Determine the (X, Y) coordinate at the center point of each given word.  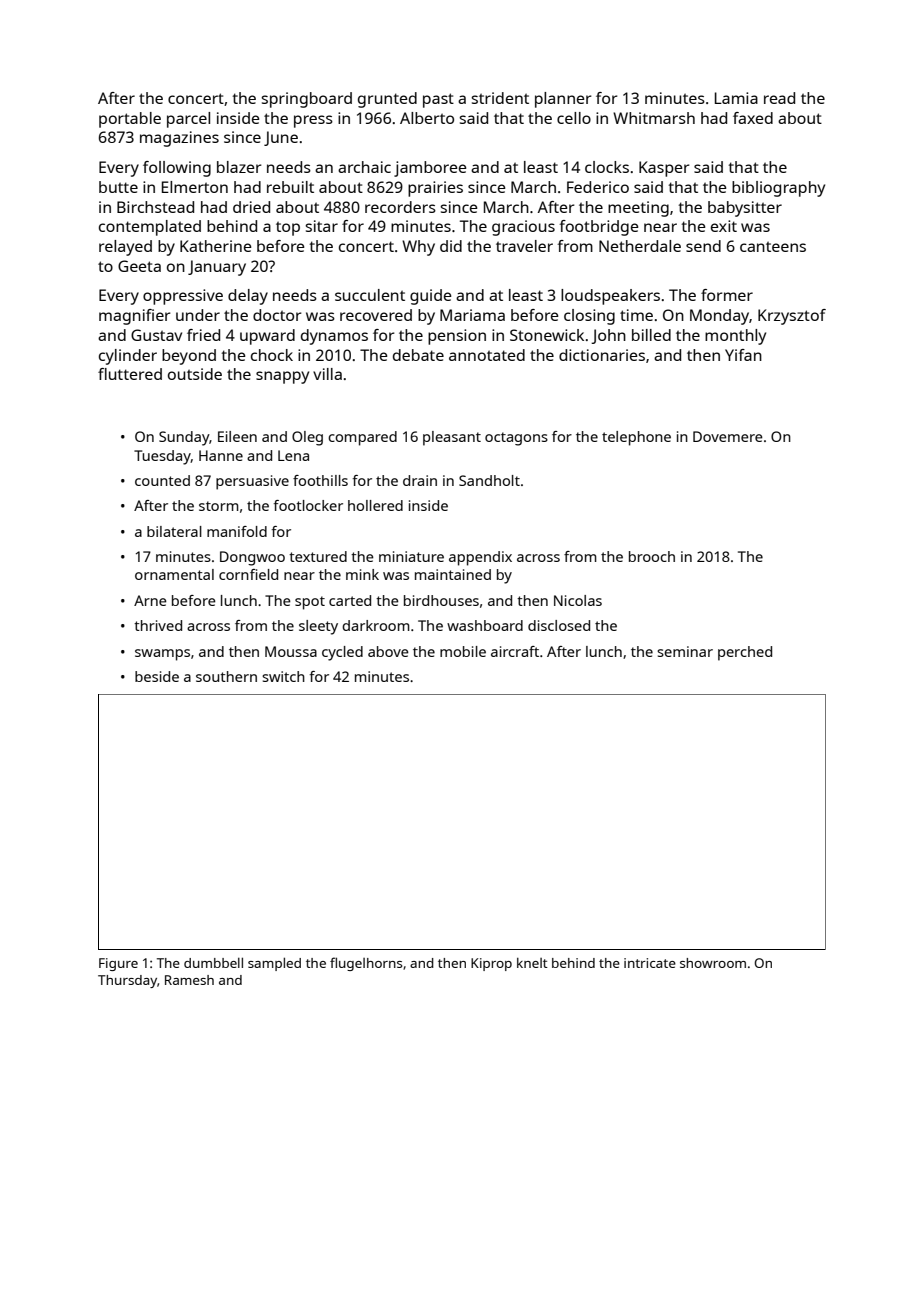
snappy (282, 377)
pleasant (452, 438)
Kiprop (491, 964)
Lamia (736, 98)
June (281, 138)
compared (362, 438)
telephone (636, 438)
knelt (532, 963)
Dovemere (728, 436)
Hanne (221, 455)
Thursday (127, 981)
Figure (118, 964)
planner (563, 100)
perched (745, 653)
